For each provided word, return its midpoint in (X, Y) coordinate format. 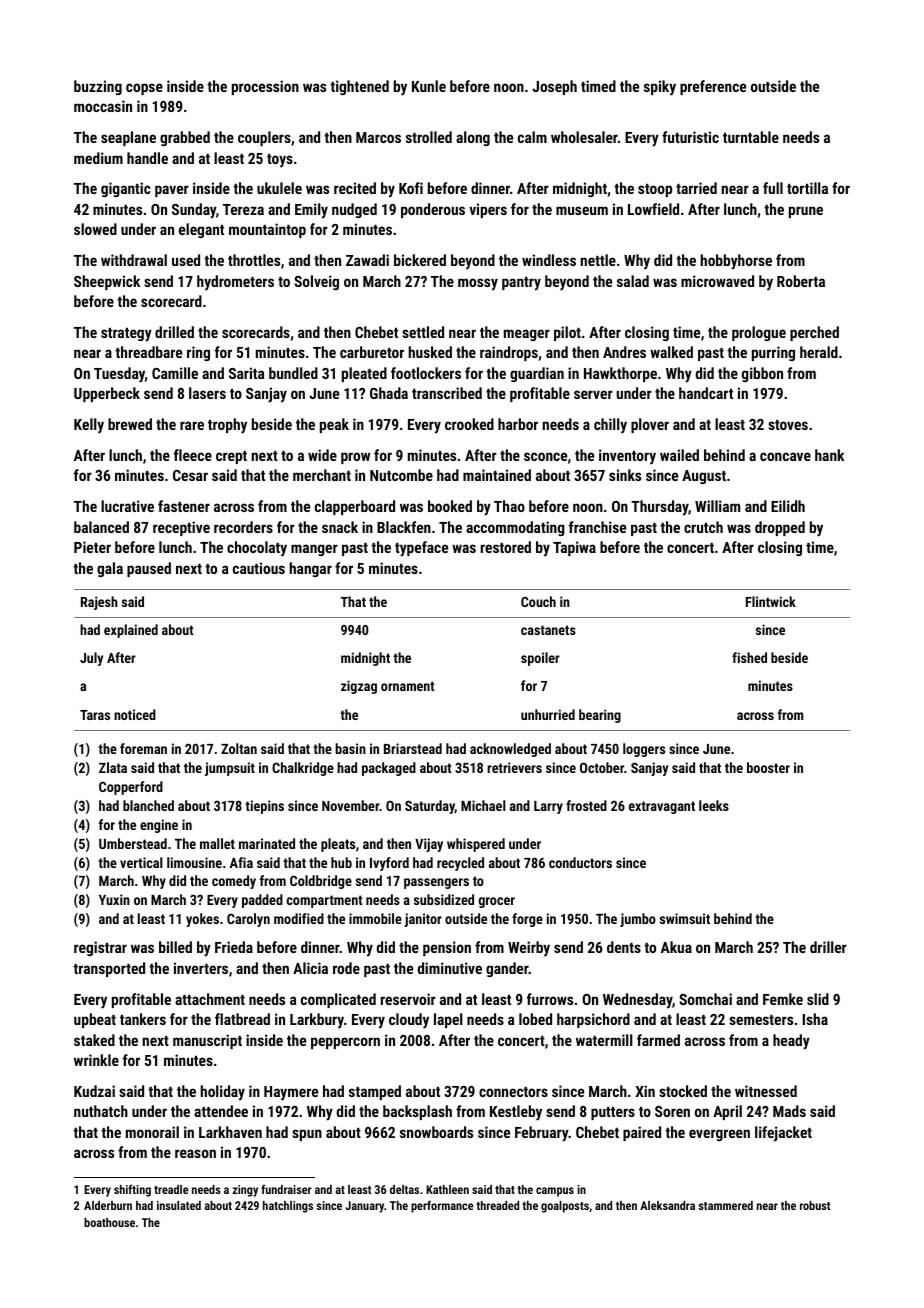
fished (749, 657)
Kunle (429, 86)
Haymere (291, 1093)
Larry (548, 807)
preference (713, 87)
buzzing (98, 87)
